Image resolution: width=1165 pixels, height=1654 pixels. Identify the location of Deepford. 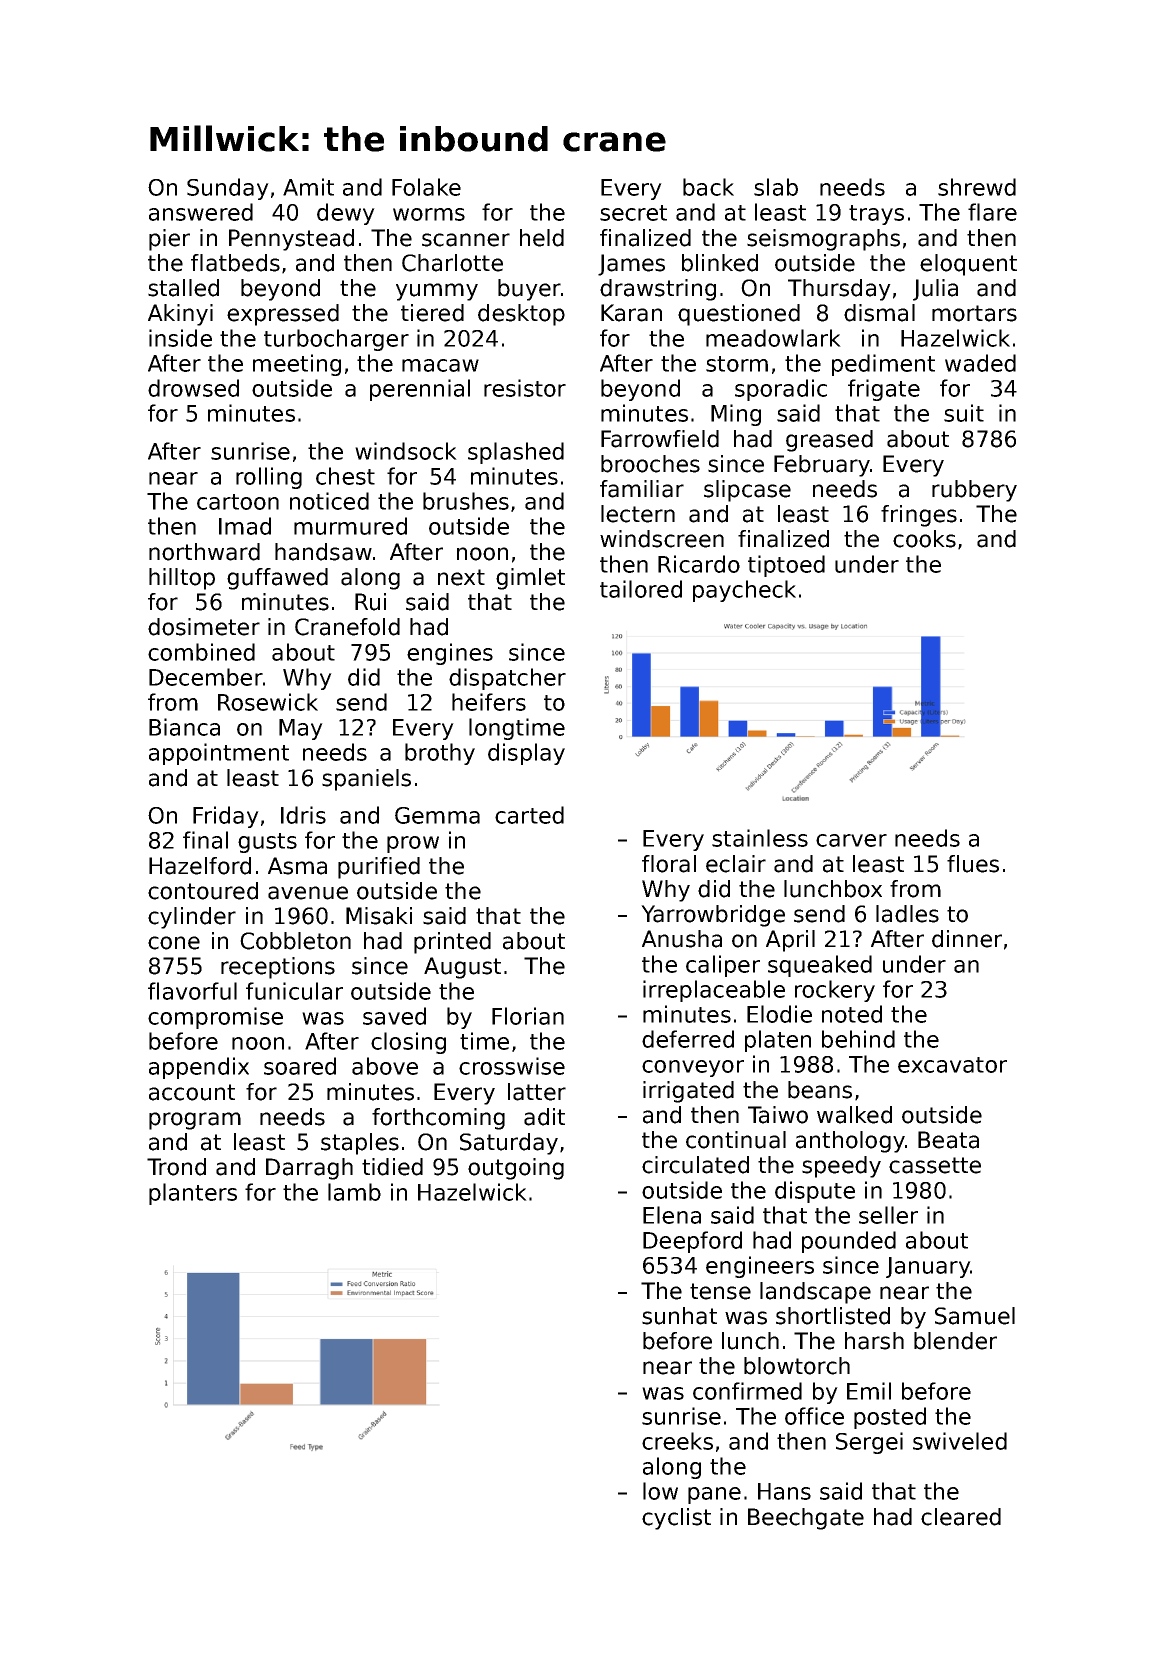
(692, 1242).
